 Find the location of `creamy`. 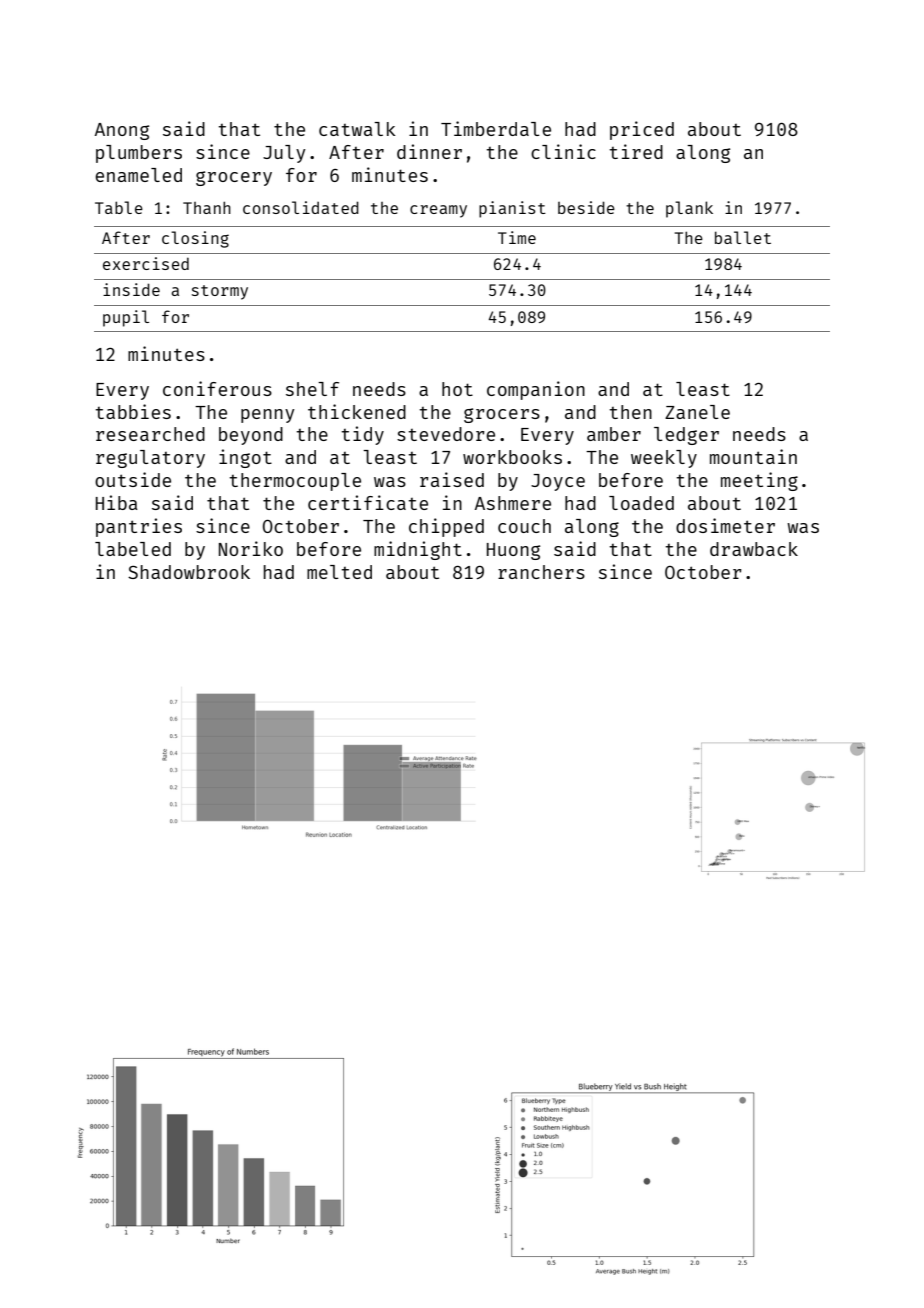

creamy is located at coordinates (438, 211).
